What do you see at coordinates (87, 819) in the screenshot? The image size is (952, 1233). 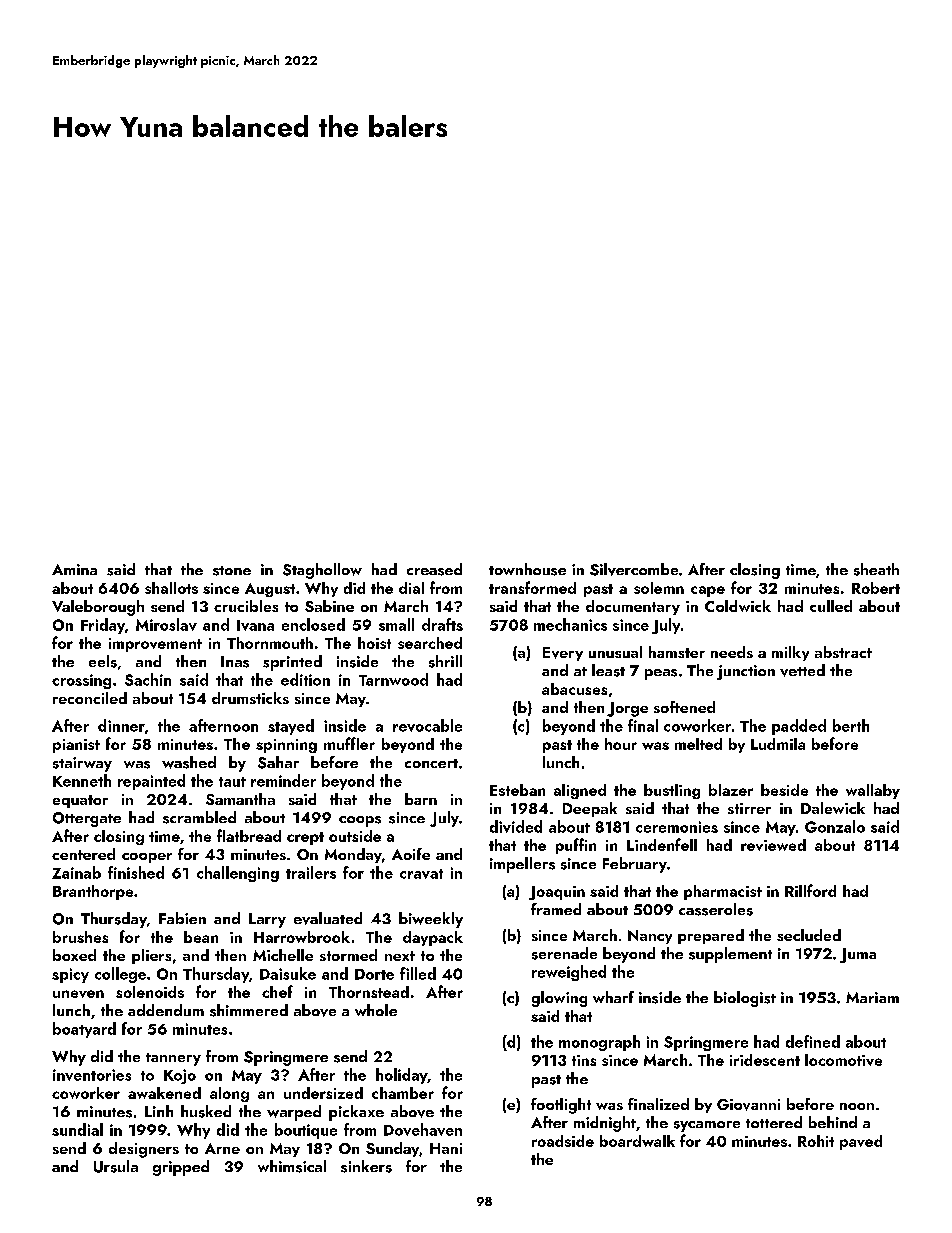 I see `Ottergate` at bounding box center [87, 819].
